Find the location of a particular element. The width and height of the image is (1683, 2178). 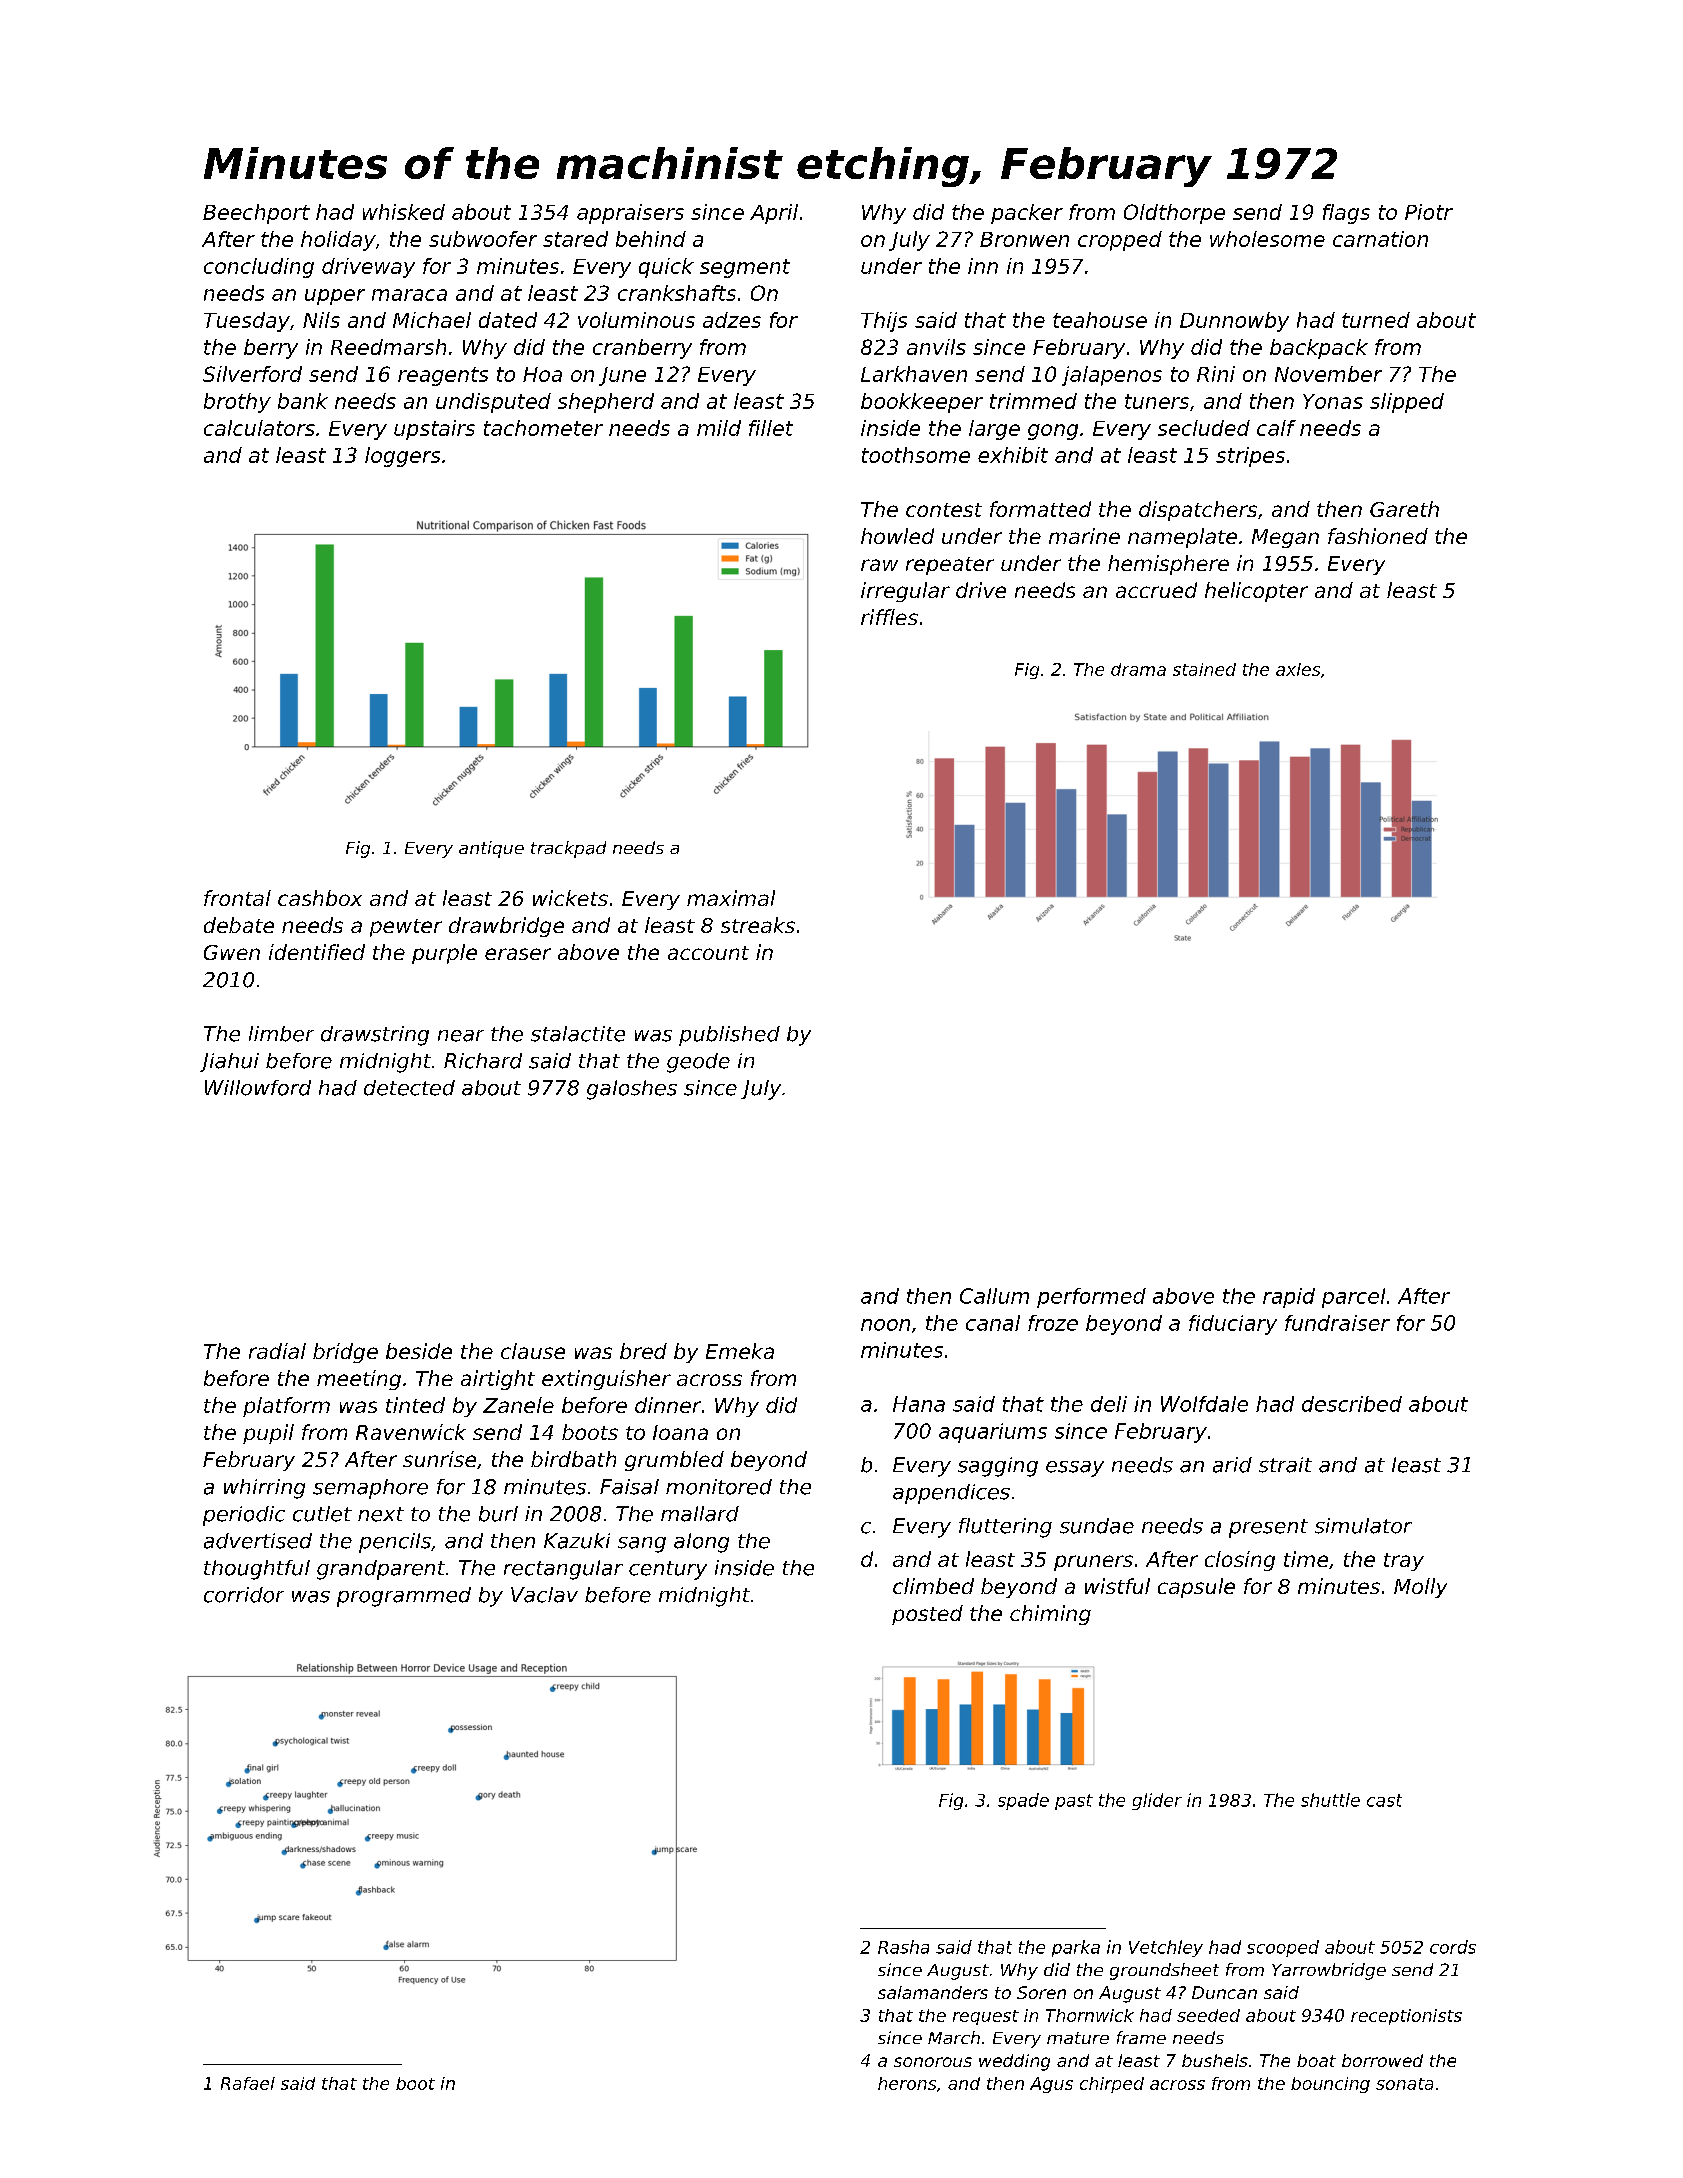

posted is located at coordinates (927, 1615).
